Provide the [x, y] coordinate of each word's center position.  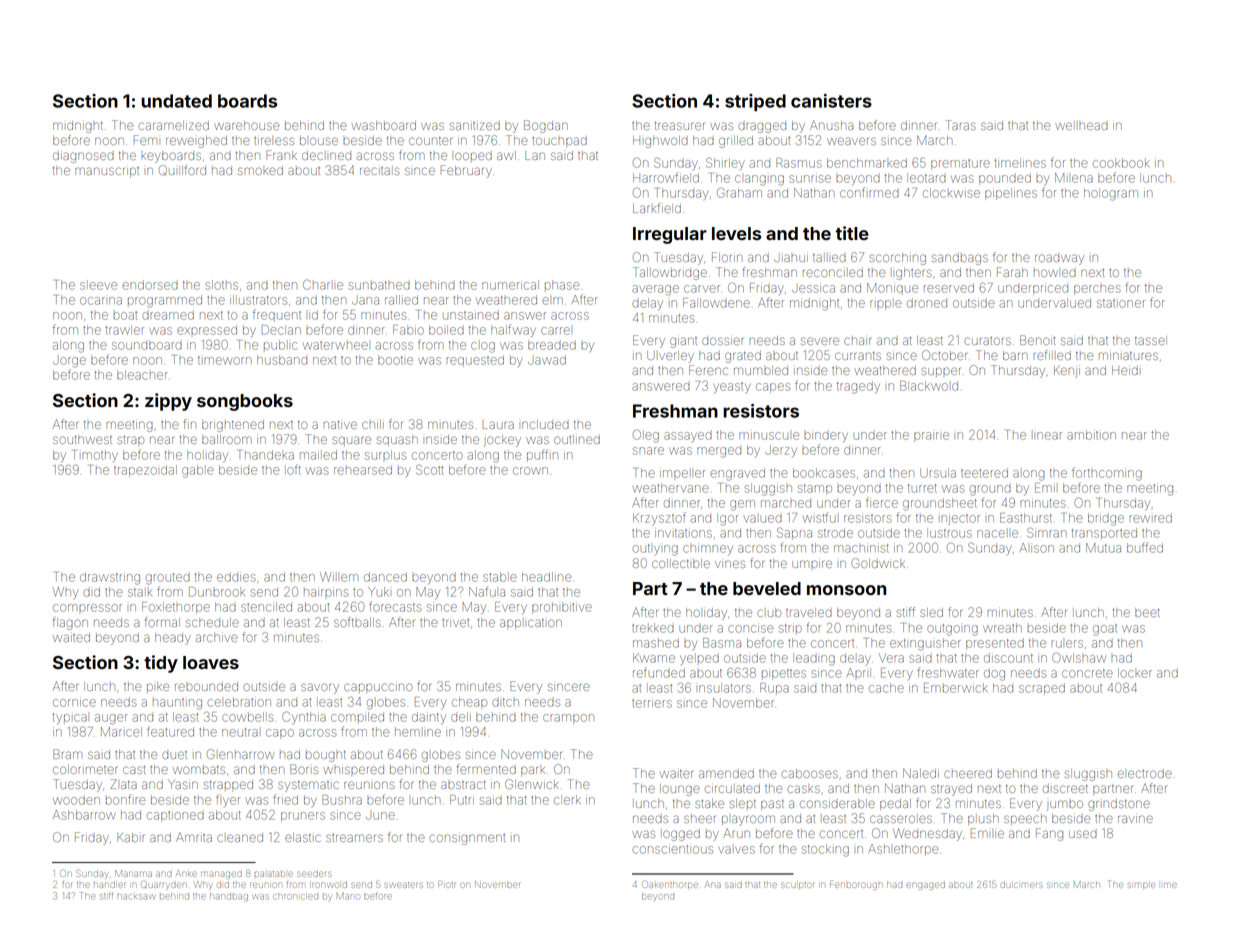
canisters [831, 101]
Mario [348, 896]
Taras [961, 125]
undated [176, 101]
